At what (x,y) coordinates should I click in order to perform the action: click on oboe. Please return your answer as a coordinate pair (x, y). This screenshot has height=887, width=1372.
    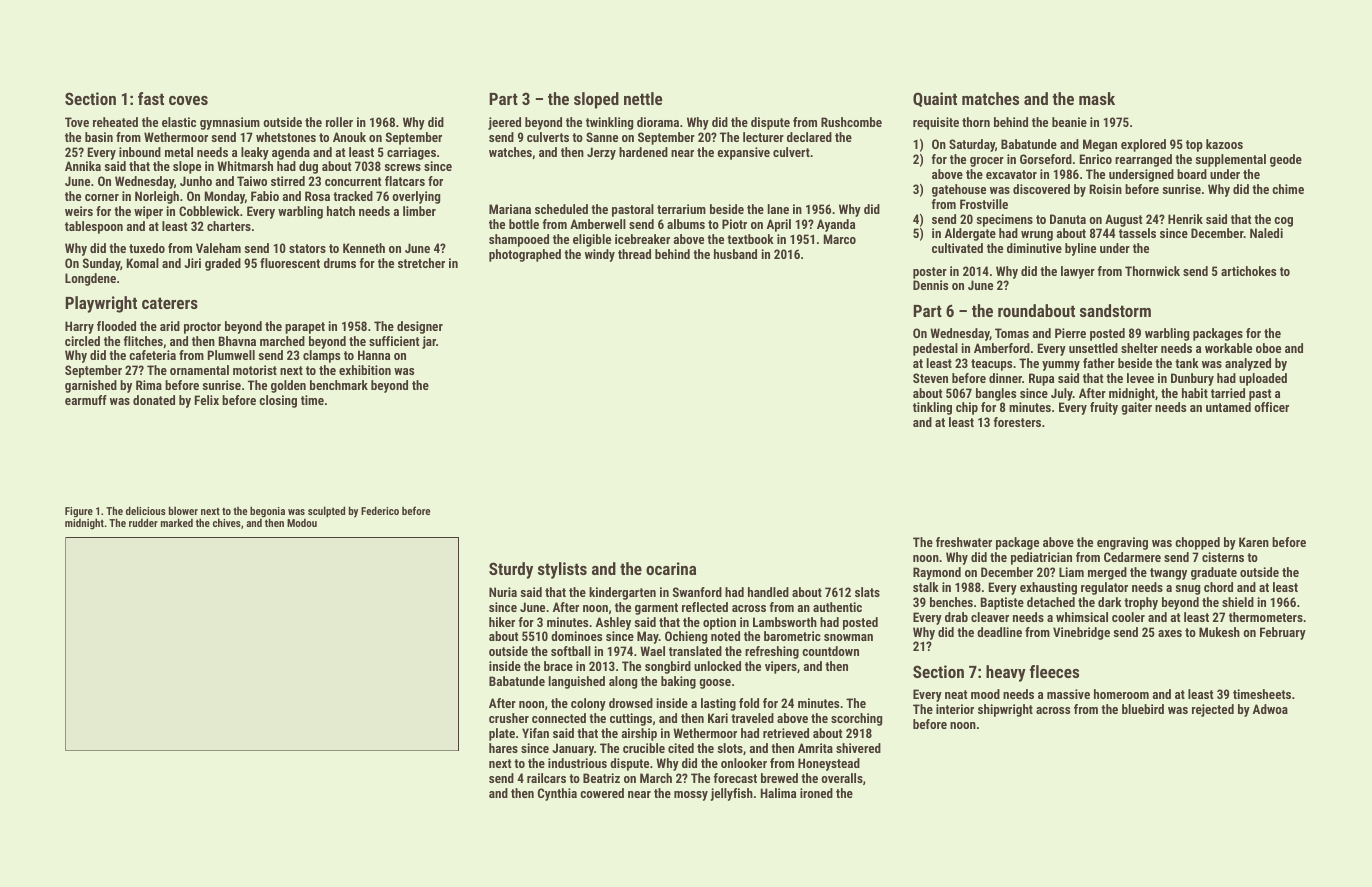
    Looking at the image, I should click on (1268, 348).
